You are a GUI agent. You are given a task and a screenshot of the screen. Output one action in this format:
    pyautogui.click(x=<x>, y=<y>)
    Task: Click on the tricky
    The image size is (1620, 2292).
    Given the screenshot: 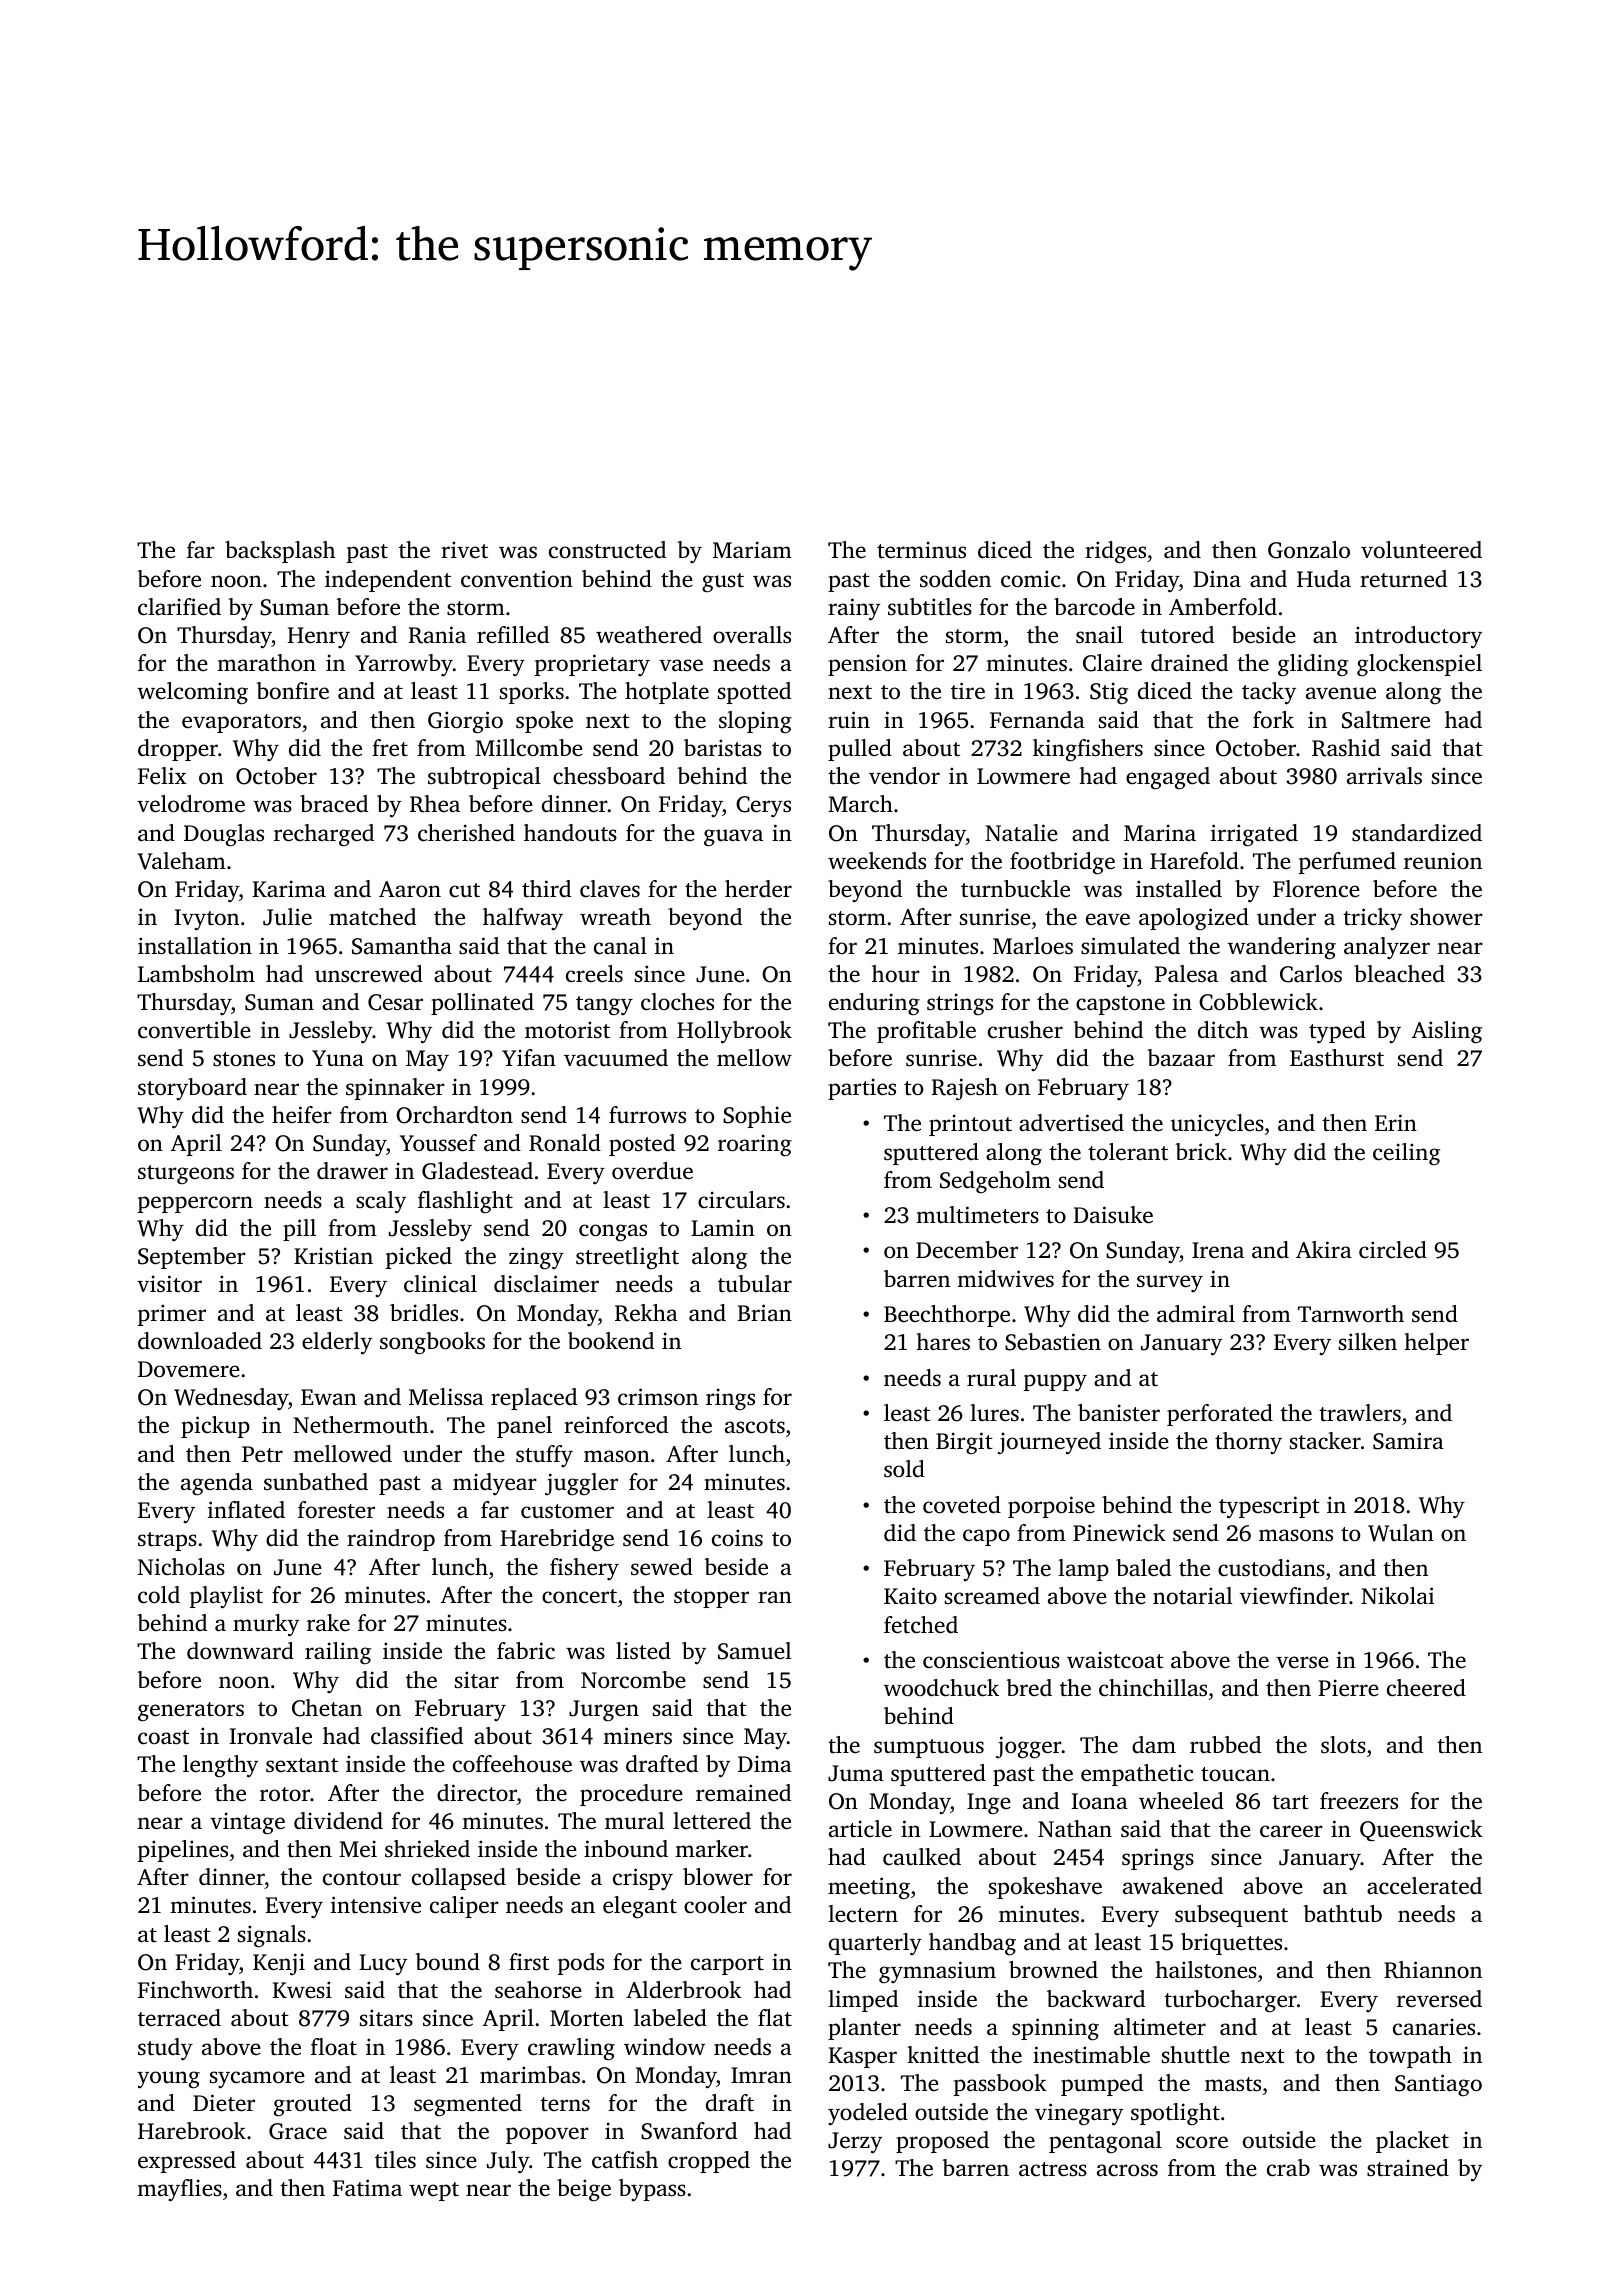 What is the action you would take?
    pyautogui.click(x=1372, y=919)
